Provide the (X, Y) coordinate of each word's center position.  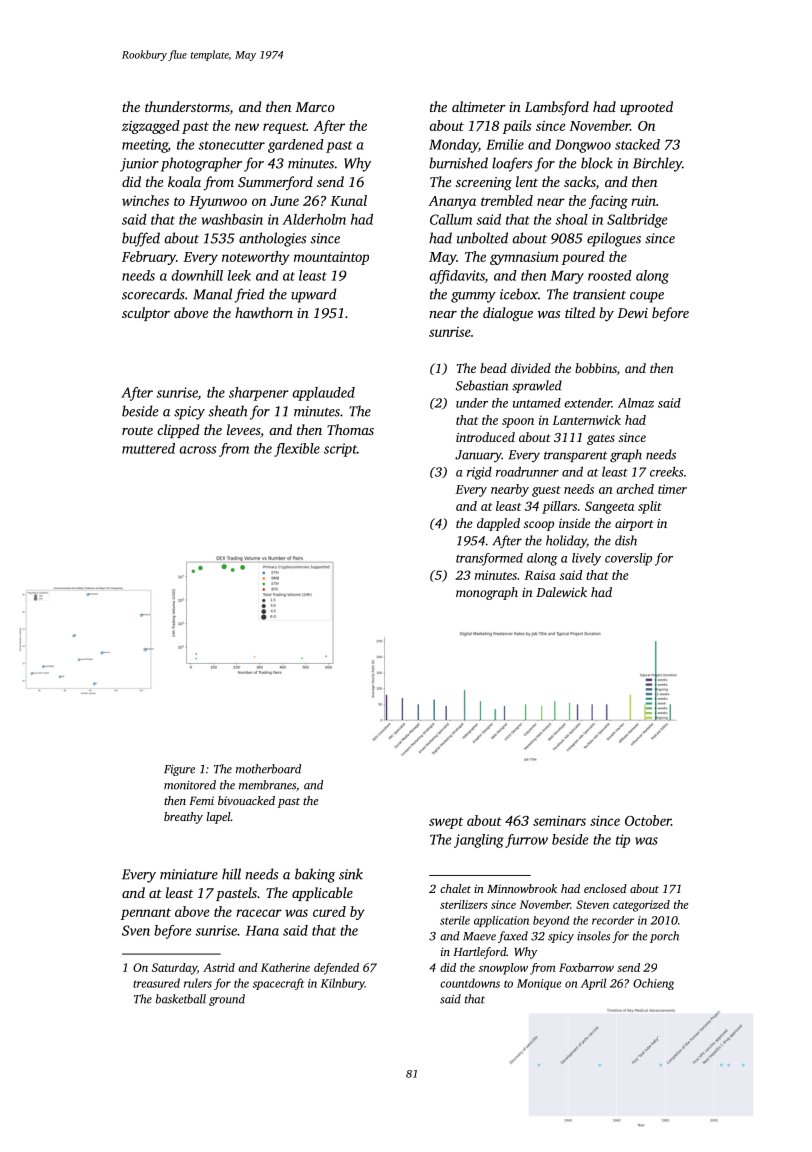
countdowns (470, 983)
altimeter (479, 106)
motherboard (268, 769)
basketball (181, 999)
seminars (559, 821)
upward (314, 295)
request (284, 128)
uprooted (646, 108)
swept (446, 823)
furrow (526, 841)
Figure (179, 770)
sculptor (146, 314)
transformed (489, 559)
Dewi (632, 313)
